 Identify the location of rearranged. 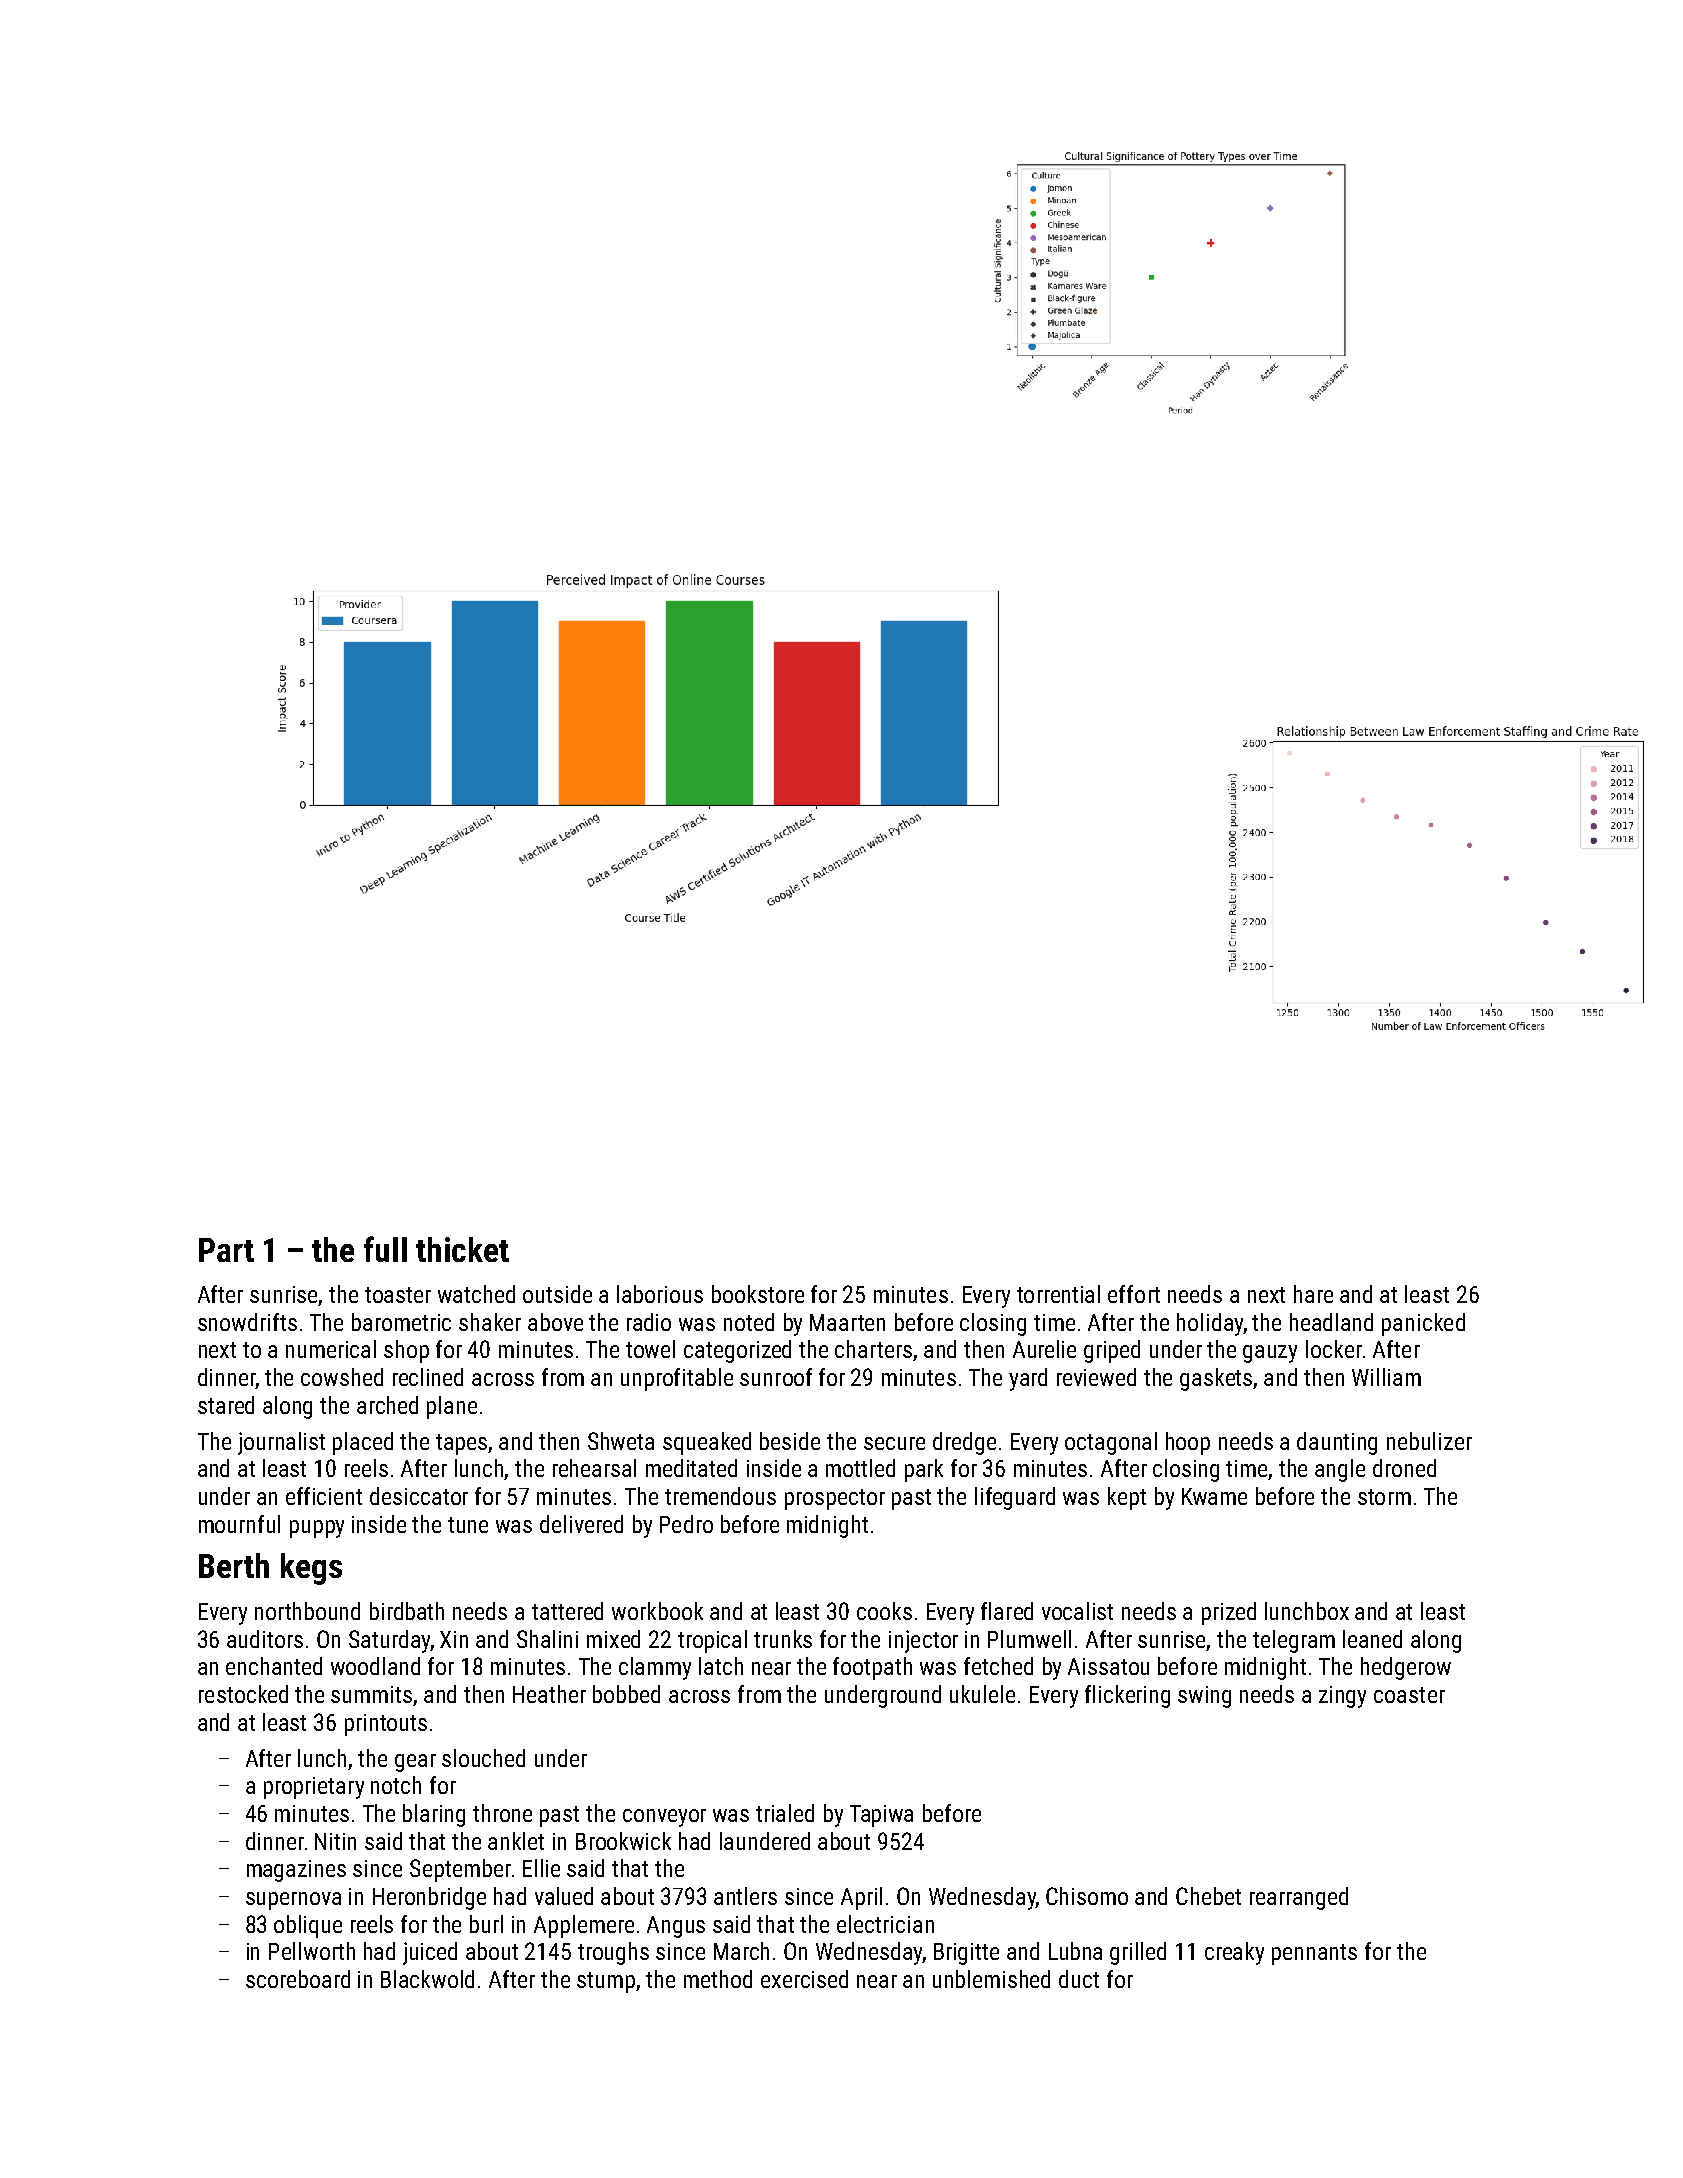
(1299, 1898).
